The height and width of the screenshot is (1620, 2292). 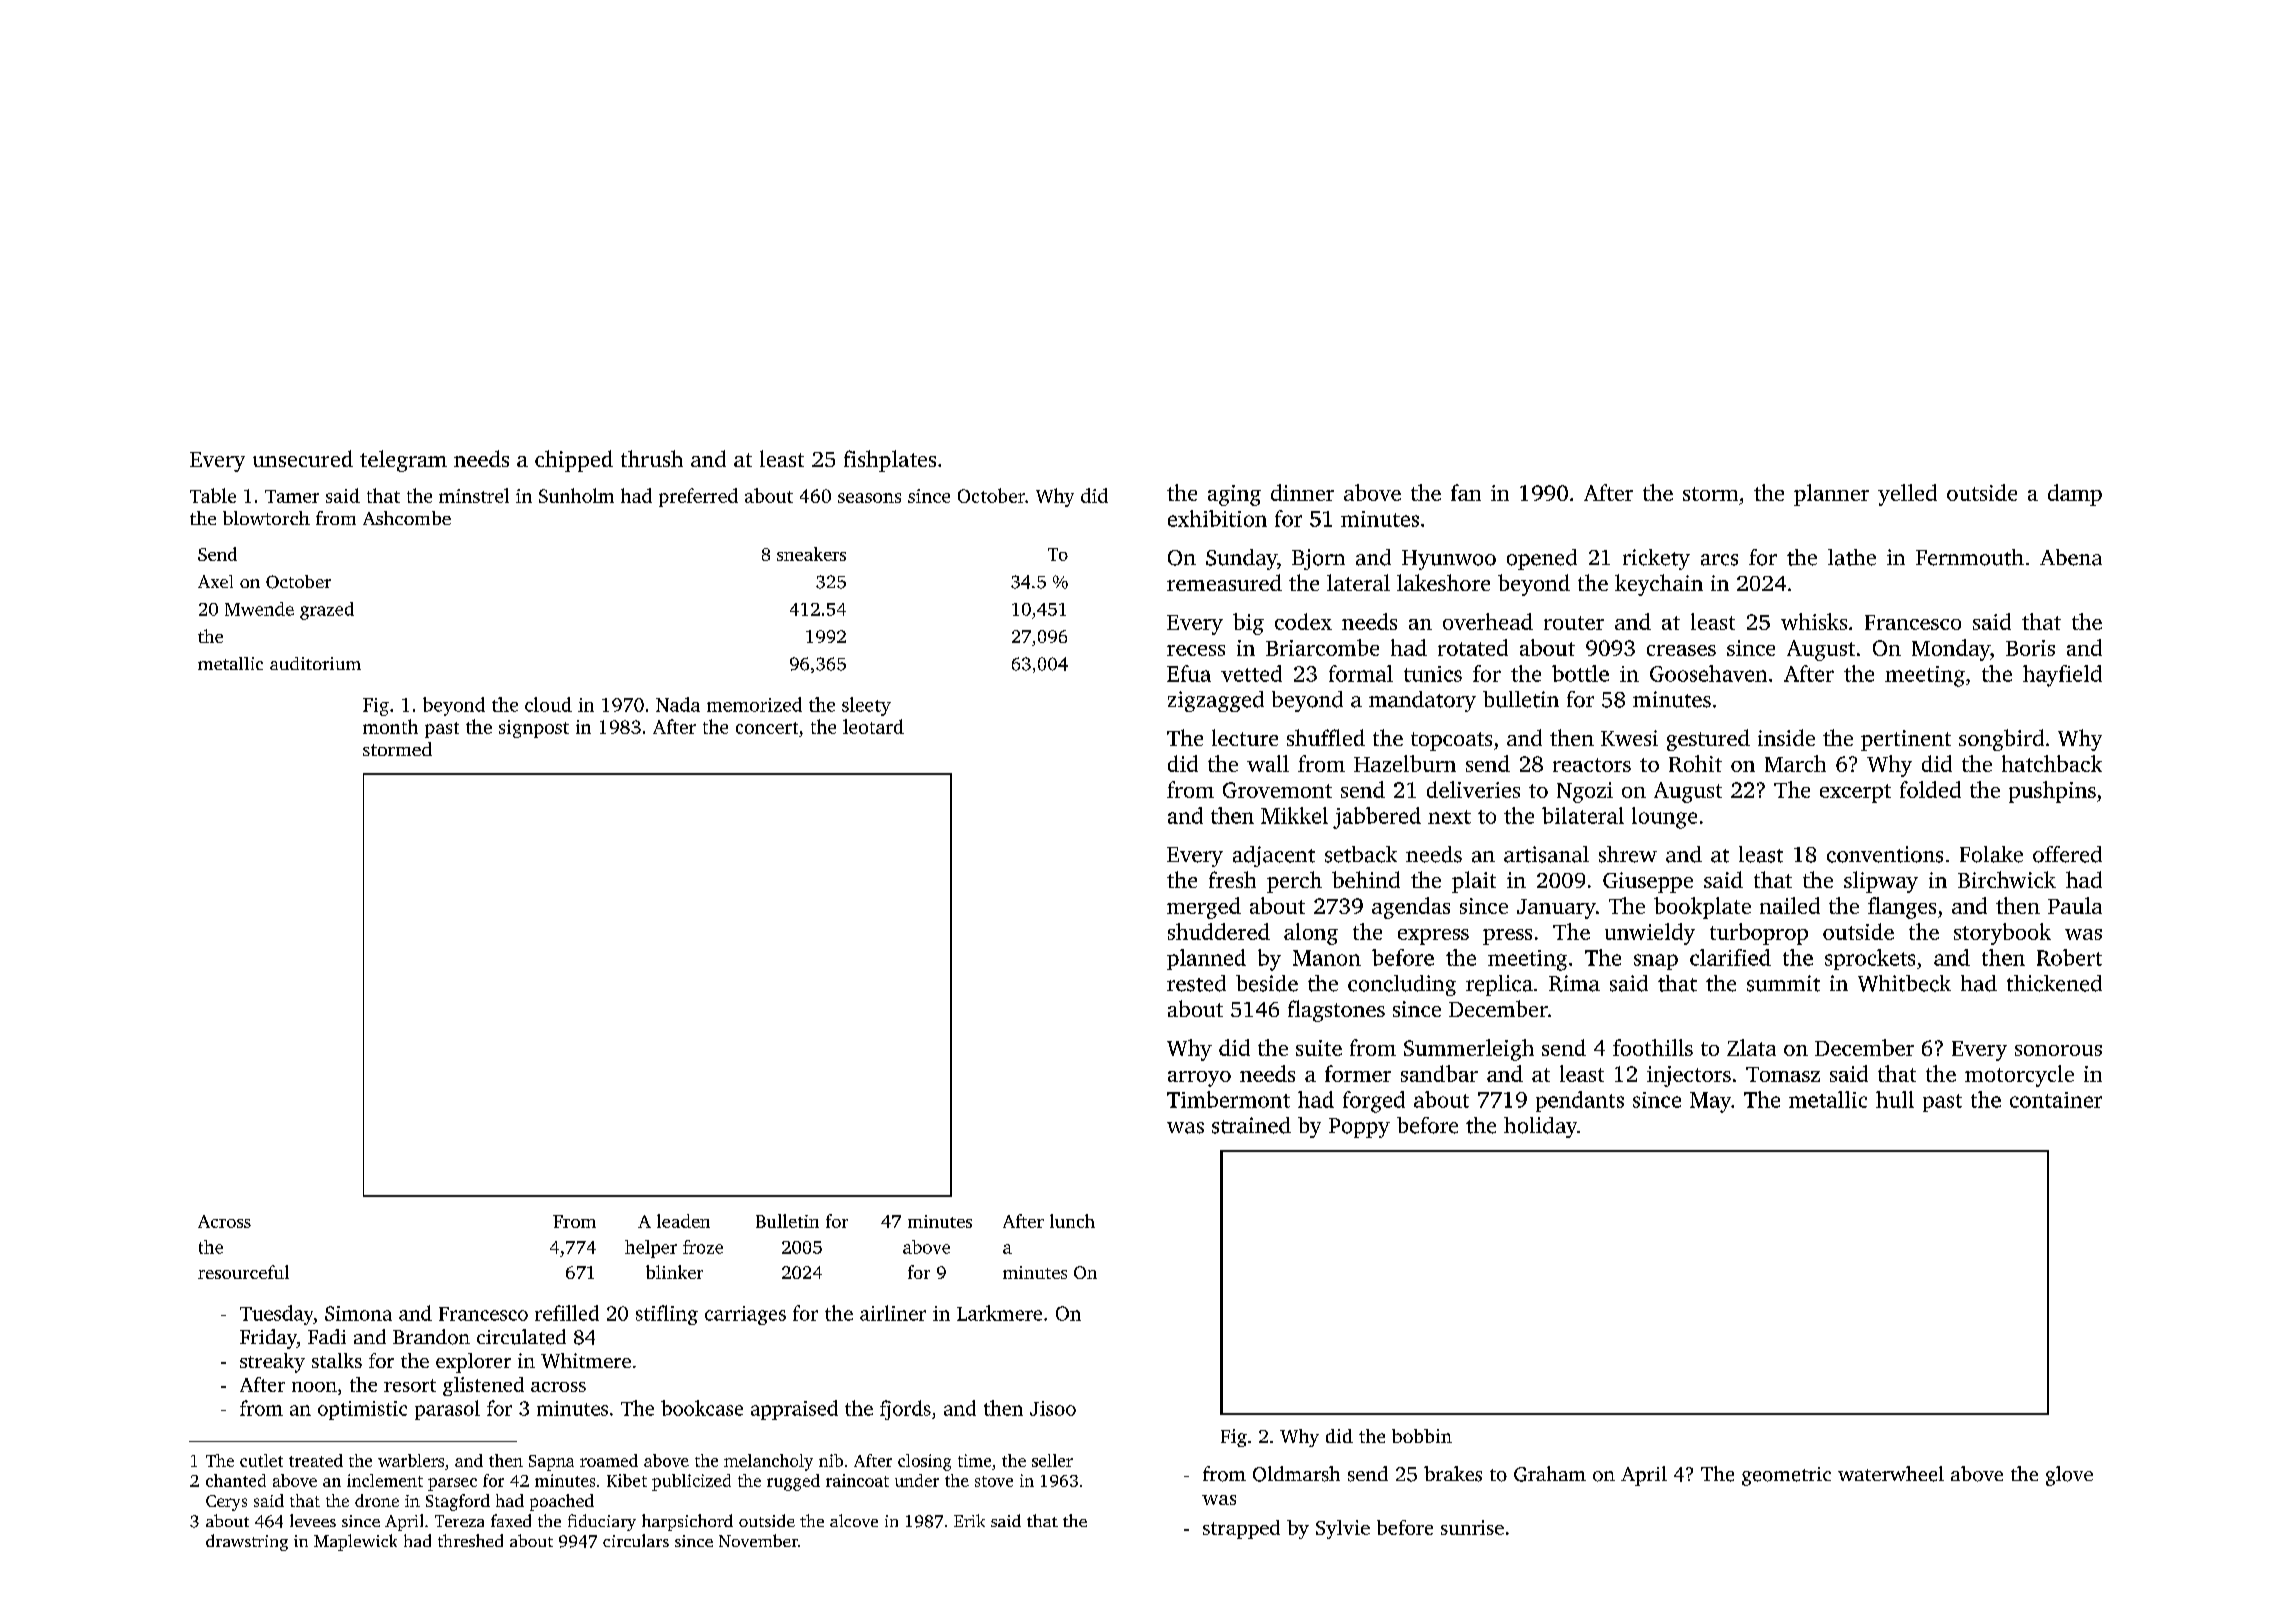 I want to click on drawstring, so click(x=247, y=1542).
